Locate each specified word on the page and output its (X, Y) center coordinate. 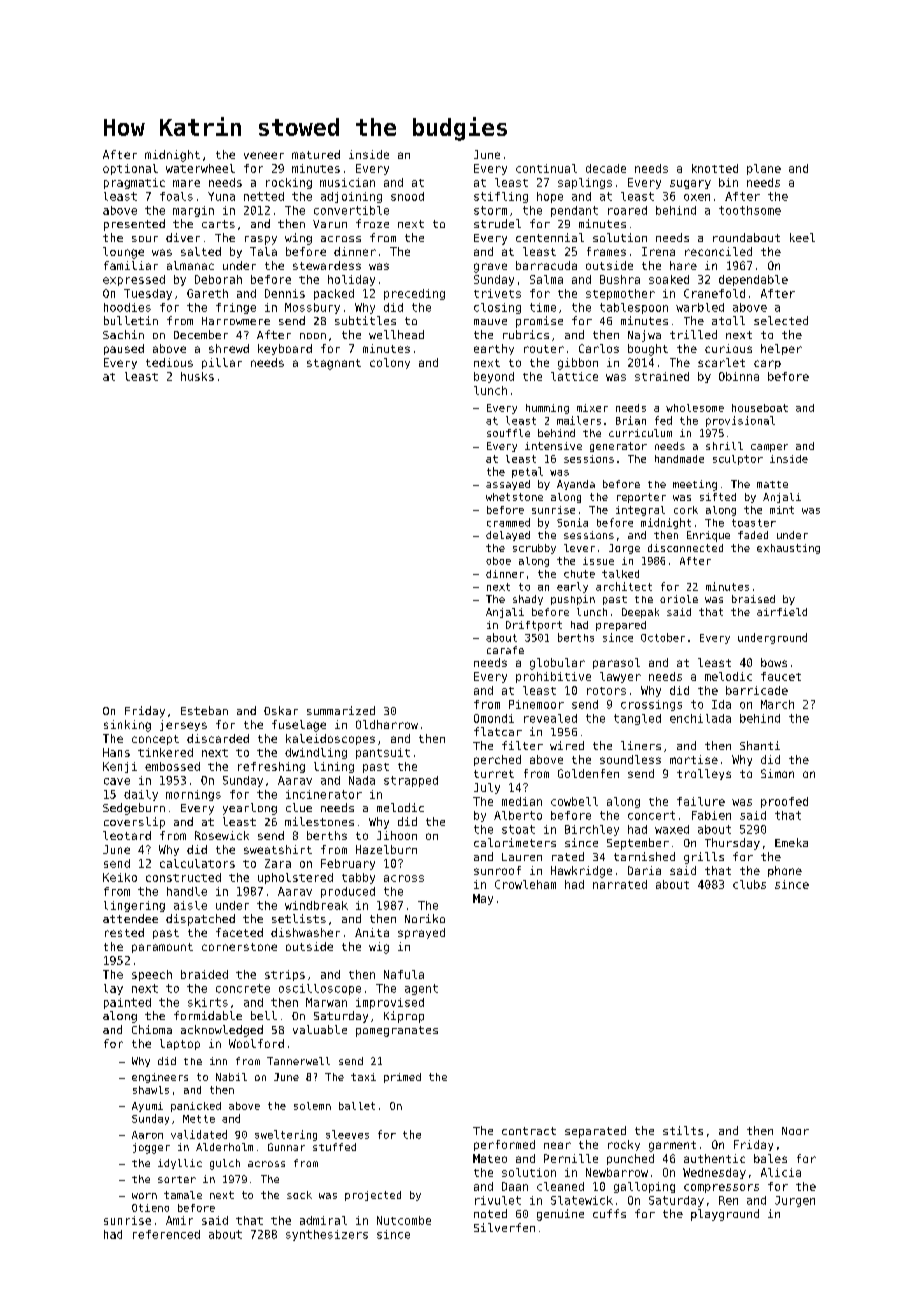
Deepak (640, 613)
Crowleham (525, 884)
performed (504, 1145)
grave (490, 268)
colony (390, 363)
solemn (312, 1106)
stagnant (334, 364)
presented (134, 225)
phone (785, 871)
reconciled (718, 251)
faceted (239, 932)
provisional (740, 421)
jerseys (183, 725)
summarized (341, 710)
